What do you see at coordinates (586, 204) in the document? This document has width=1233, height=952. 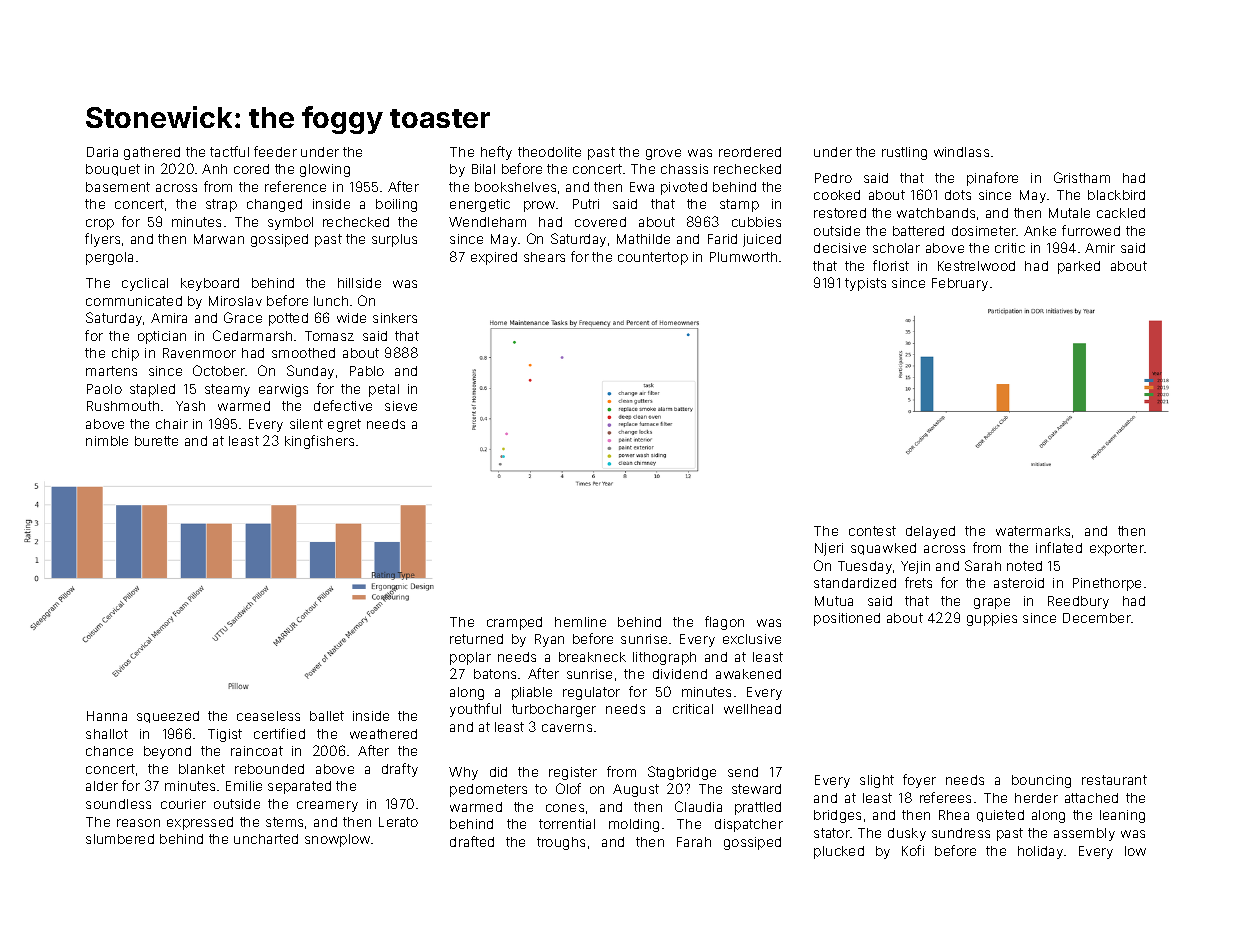 I see `Putri` at bounding box center [586, 204].
